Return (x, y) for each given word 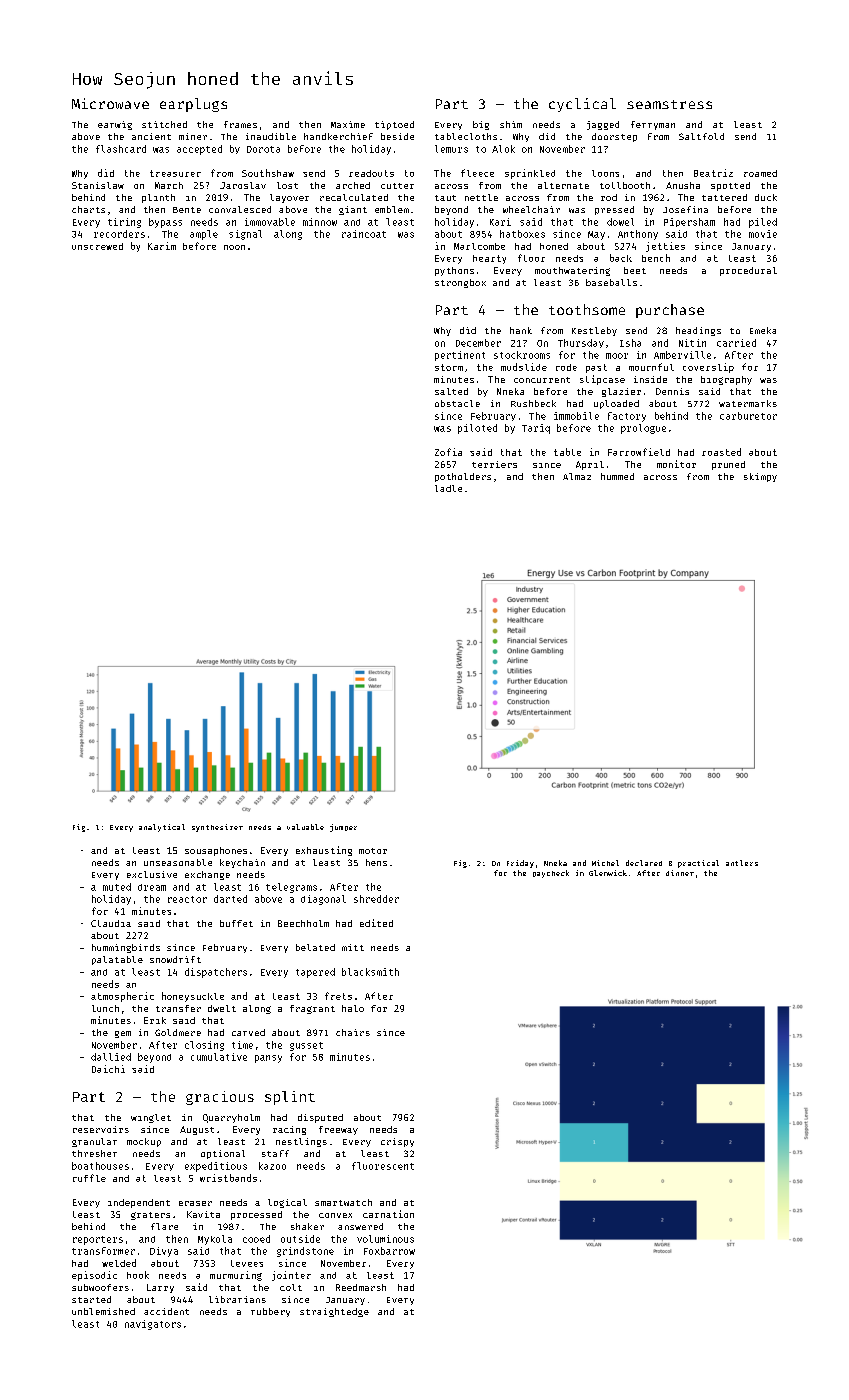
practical (698, 864)
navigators (153, 1325)
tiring (124, 223)
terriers (494, 464)
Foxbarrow (389, 1251)
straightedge (334, 1312)
